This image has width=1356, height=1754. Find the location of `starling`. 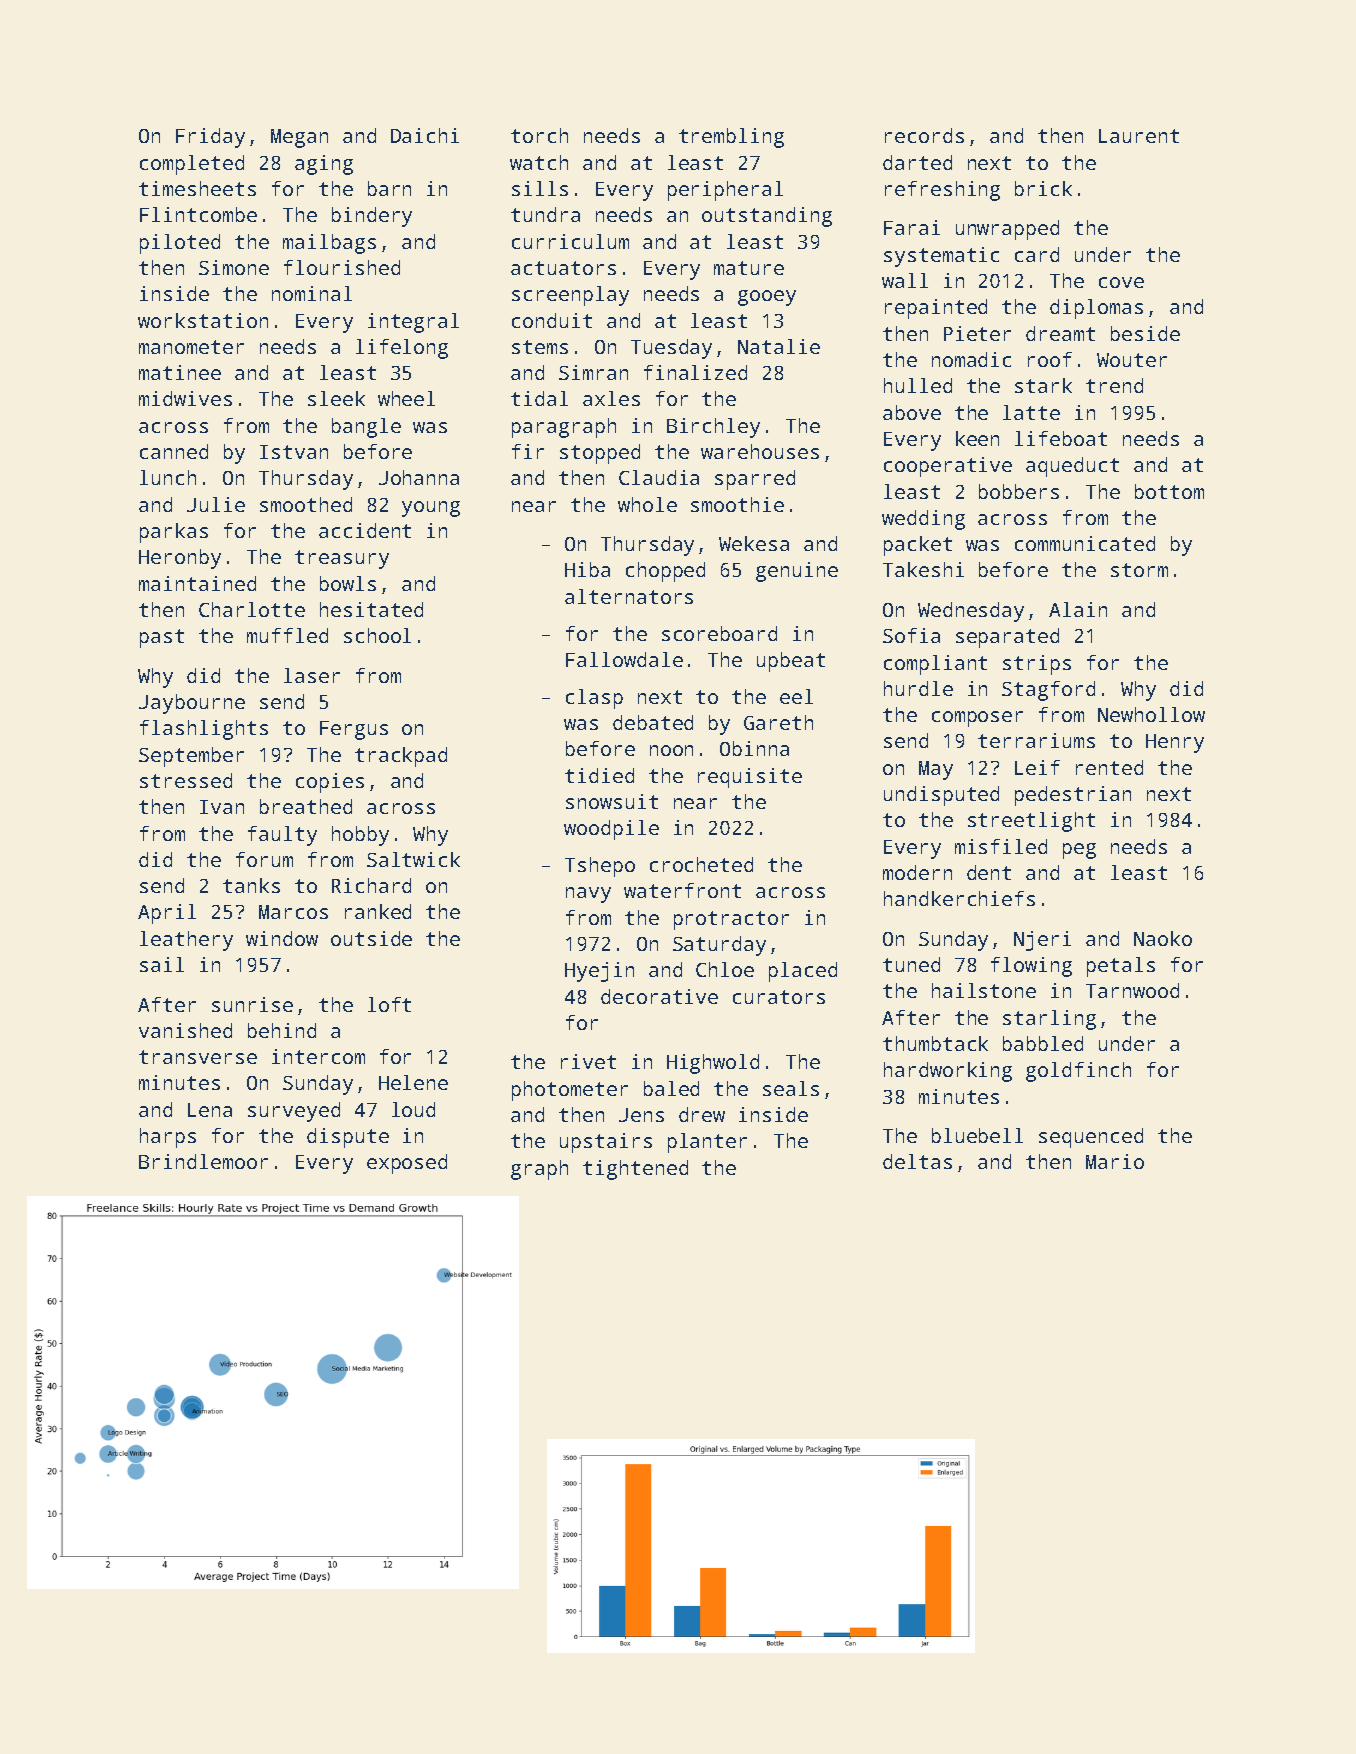

starling is located at coordinates (1049, 1020).
